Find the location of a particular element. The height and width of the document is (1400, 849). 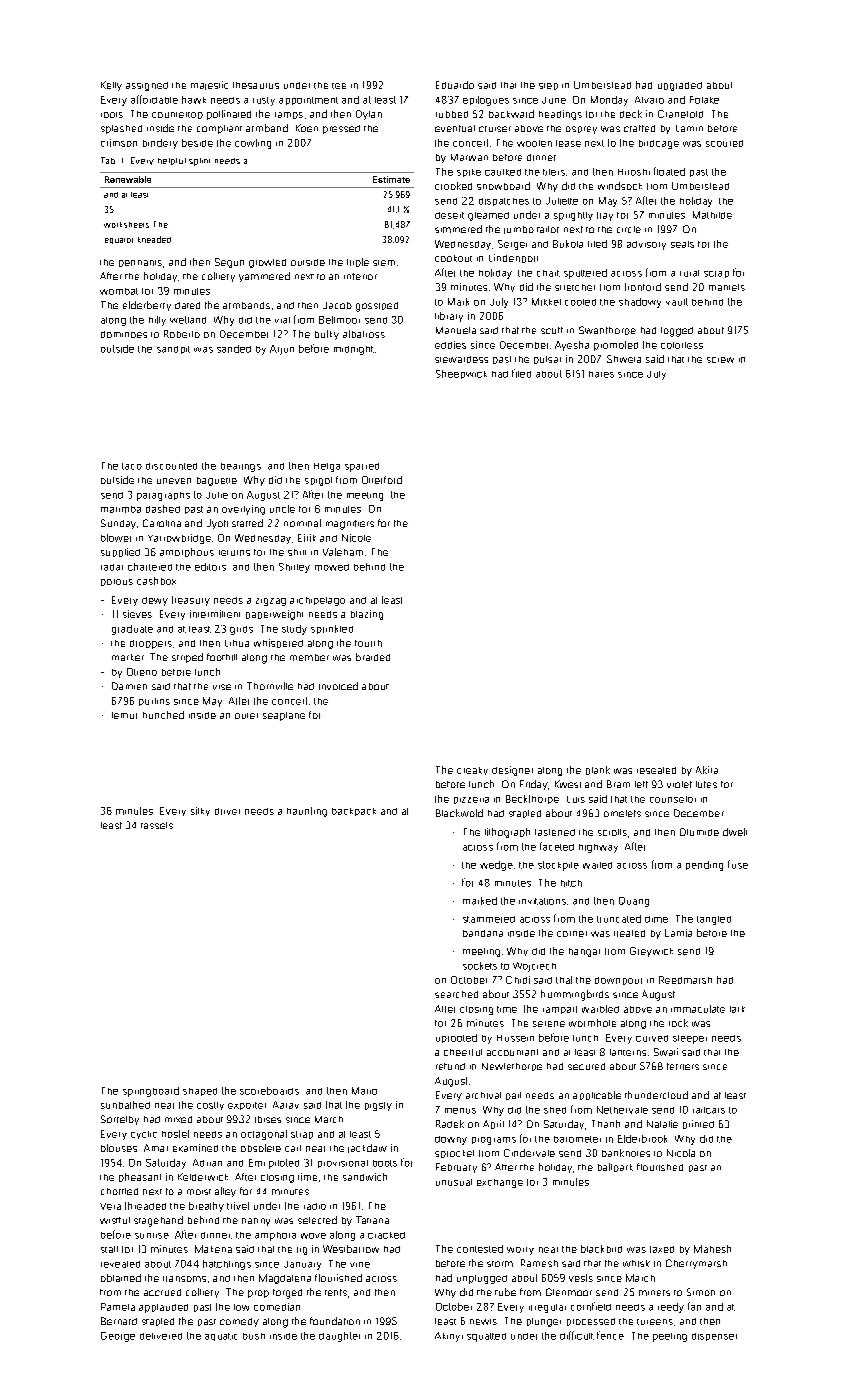

thesaurus is located at coordinates (256, 85).
